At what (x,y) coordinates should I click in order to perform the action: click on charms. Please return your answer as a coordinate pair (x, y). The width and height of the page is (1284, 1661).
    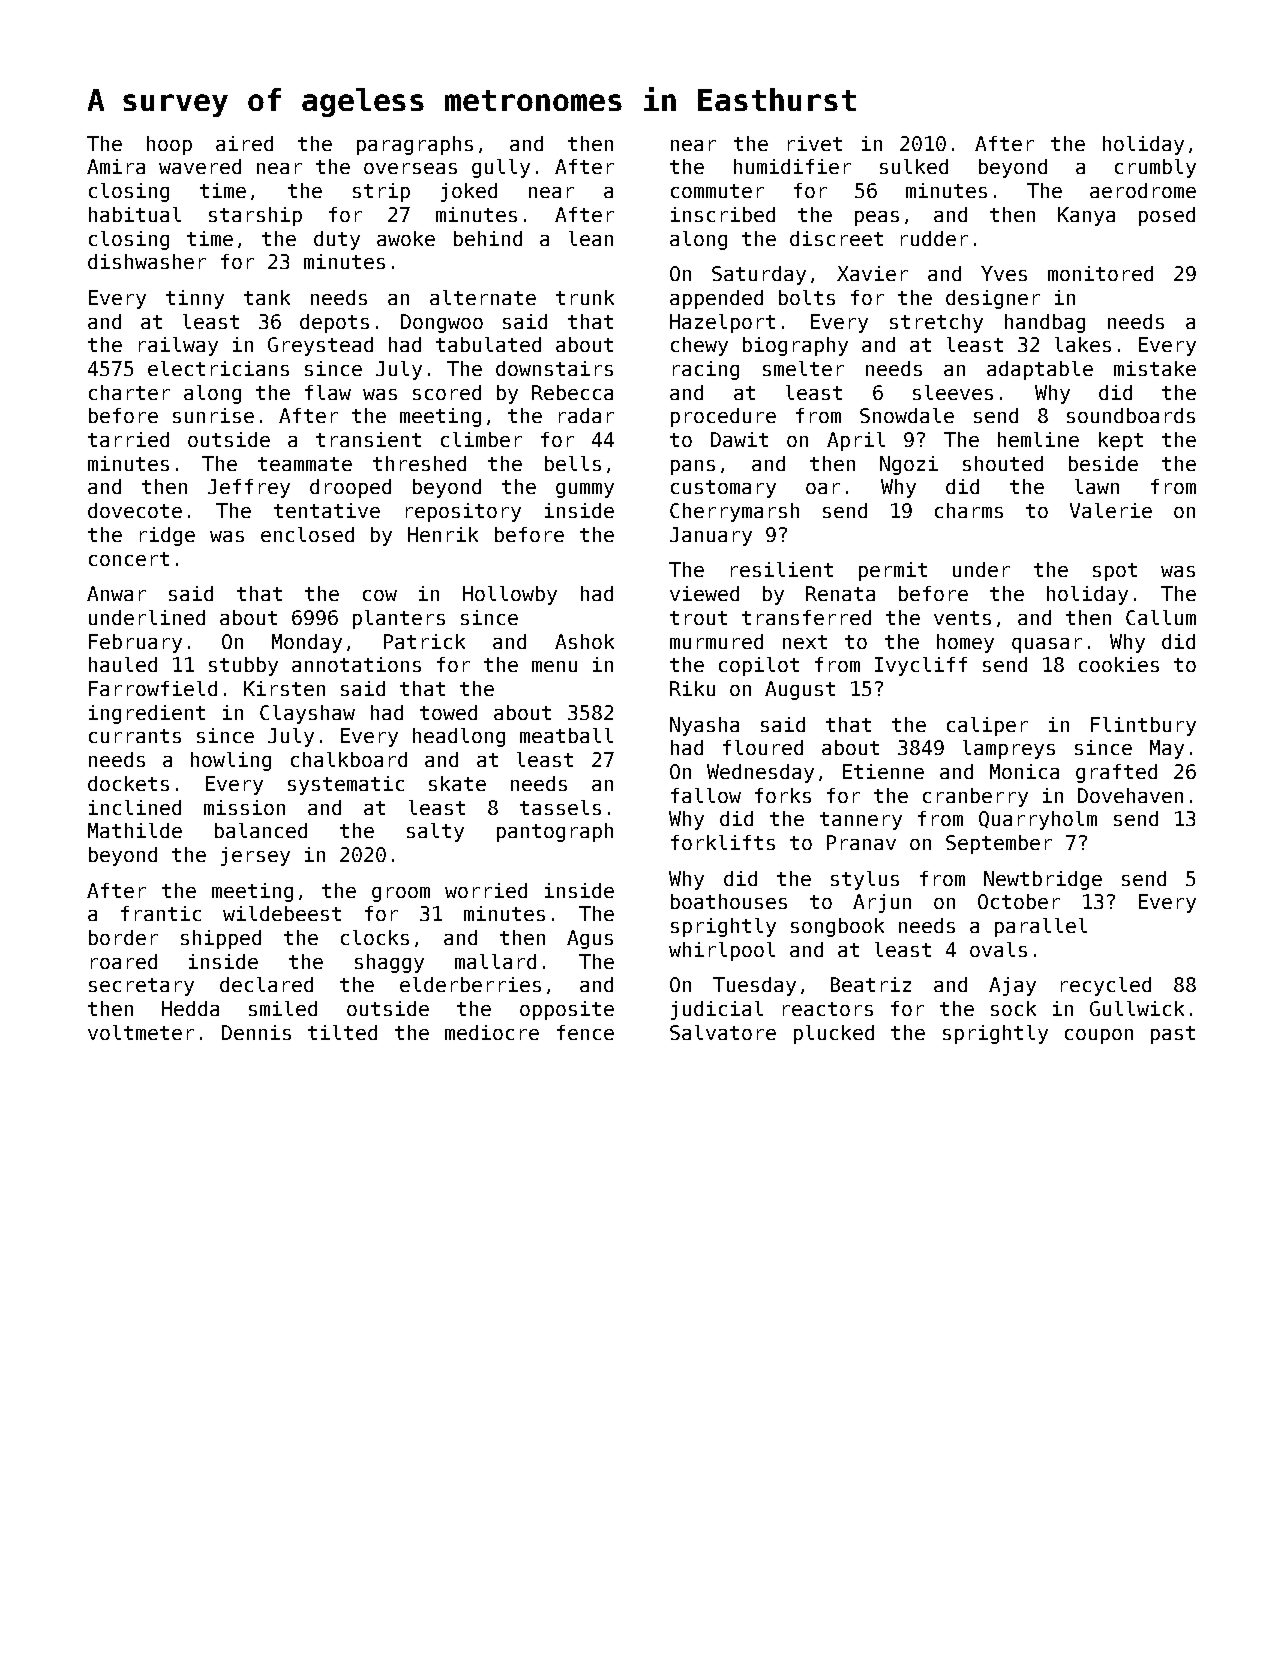
    Looking at the image, I should click on (969, 510).
